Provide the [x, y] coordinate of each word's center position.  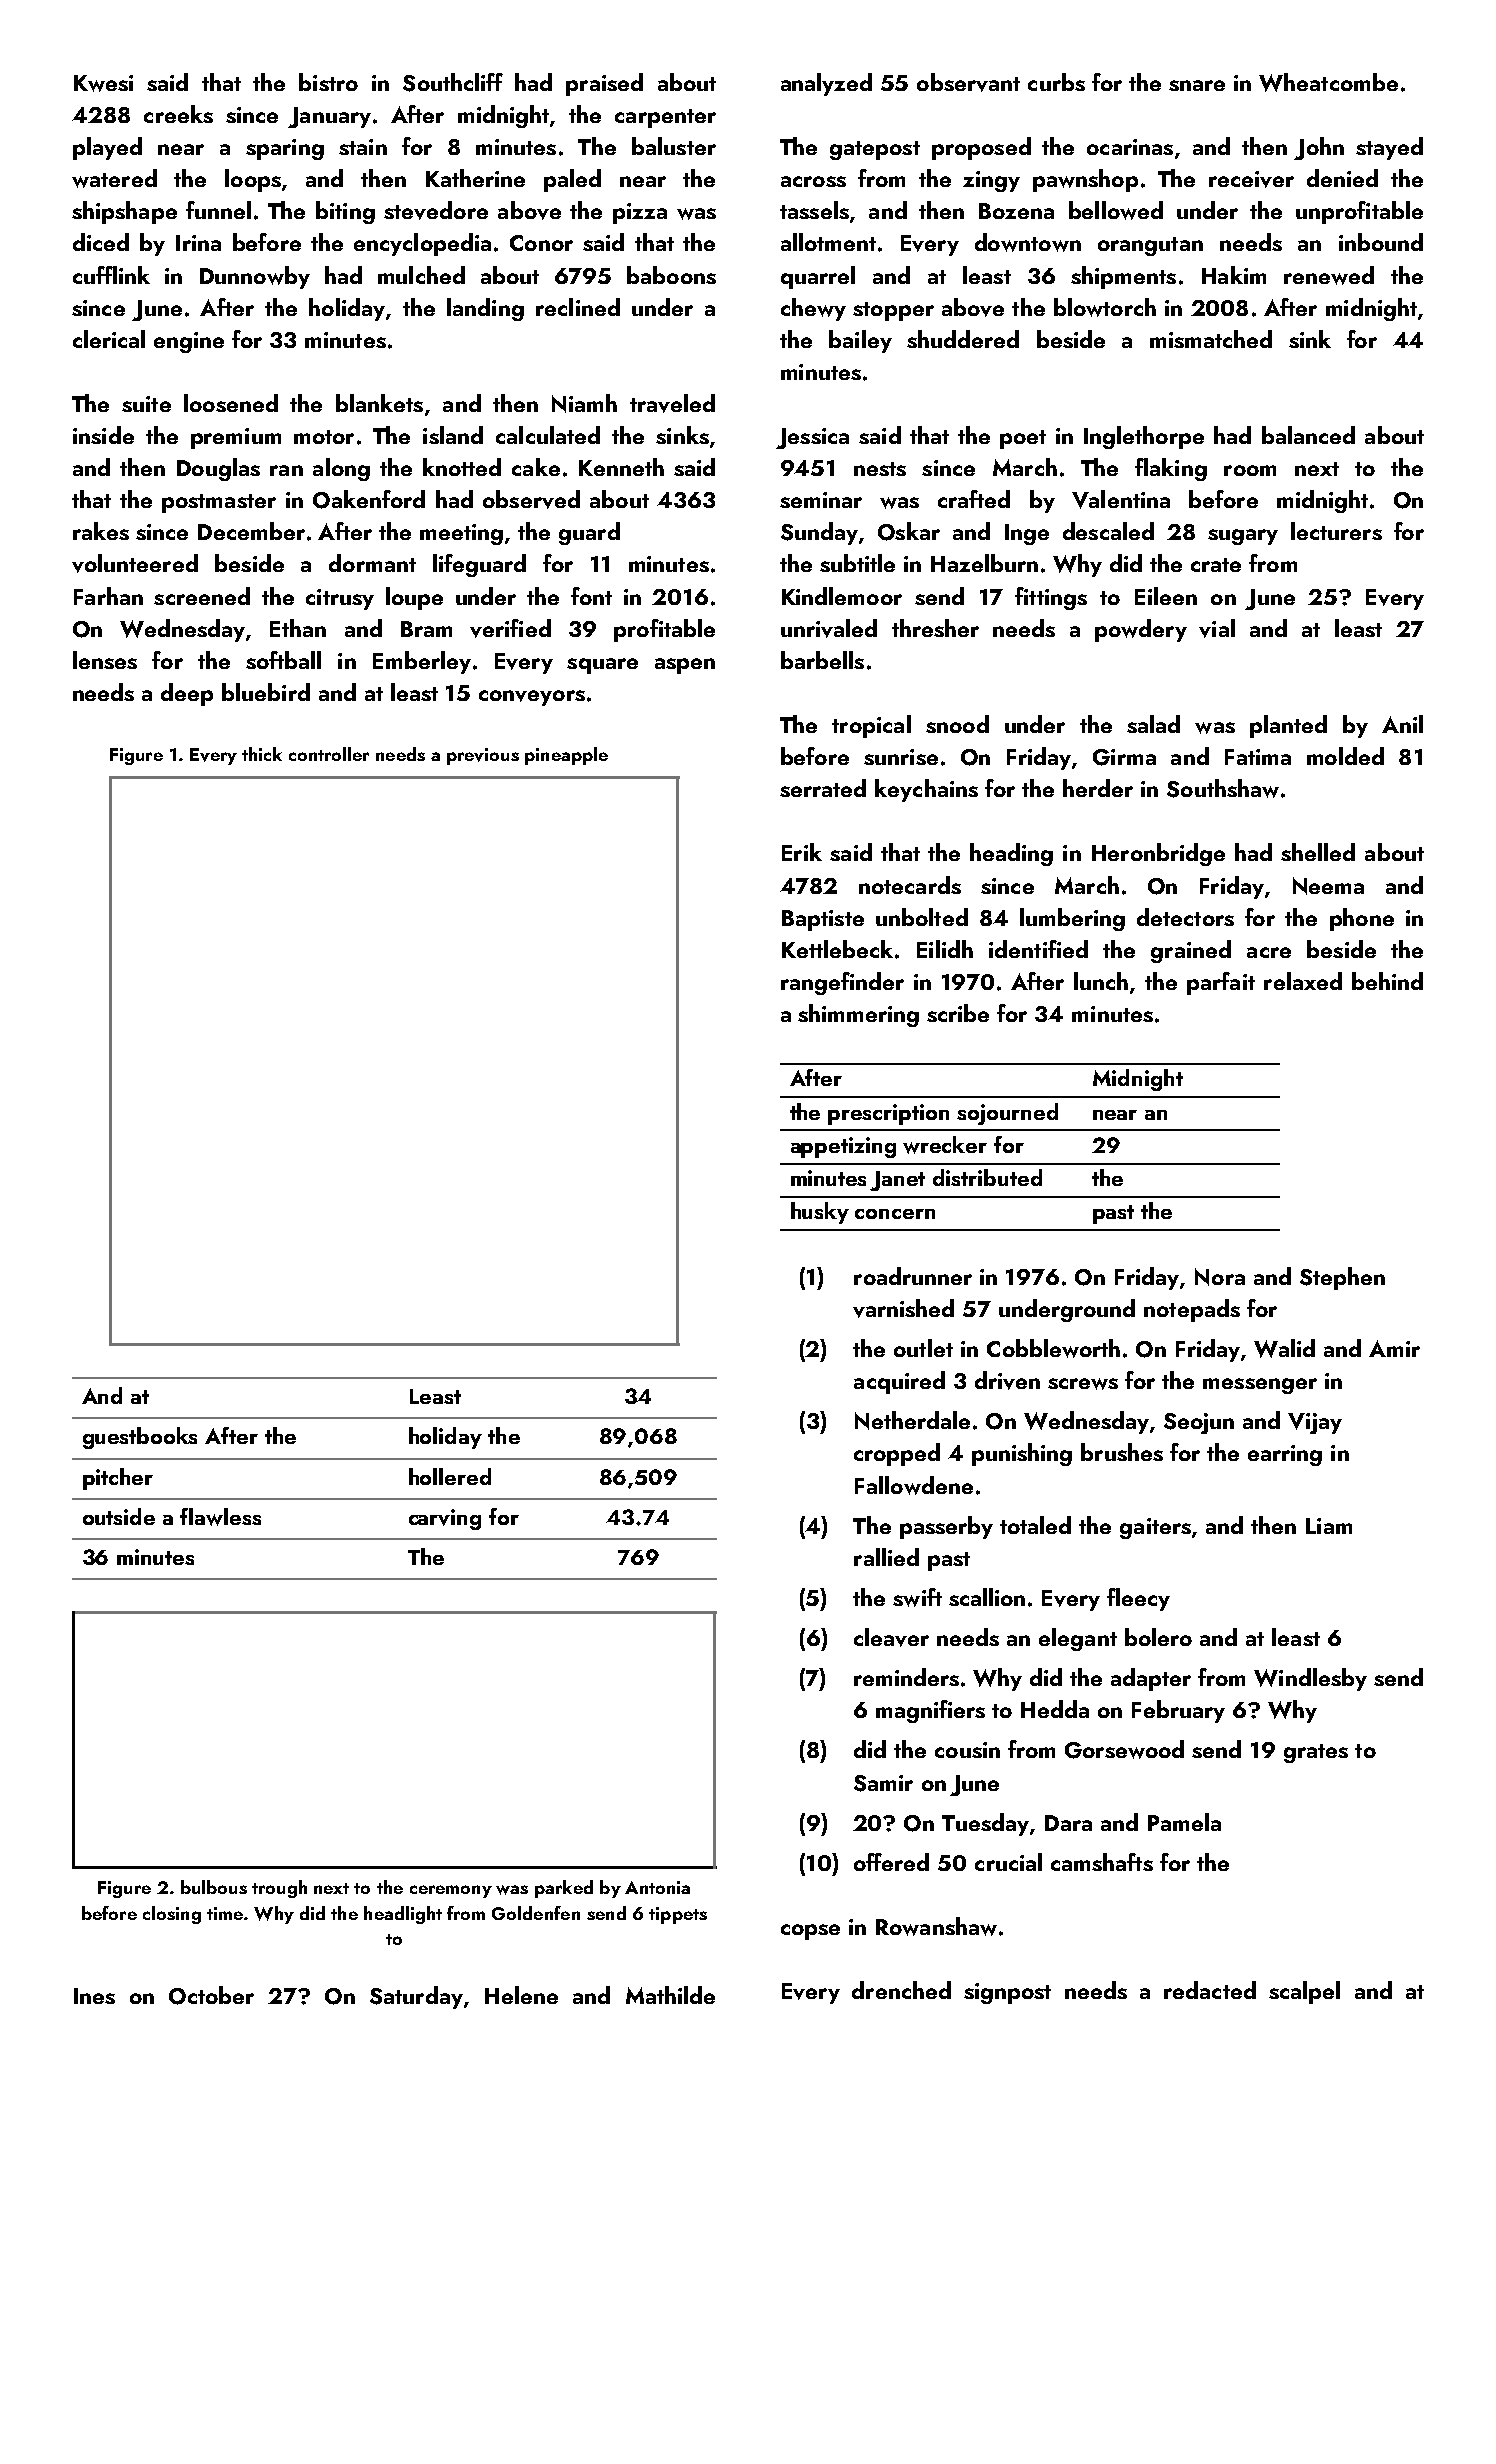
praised [604, 84]
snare [1197, 85]
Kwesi [103, 83]
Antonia [657, 1887]
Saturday [416, 1997]
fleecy [1138, 1599]
